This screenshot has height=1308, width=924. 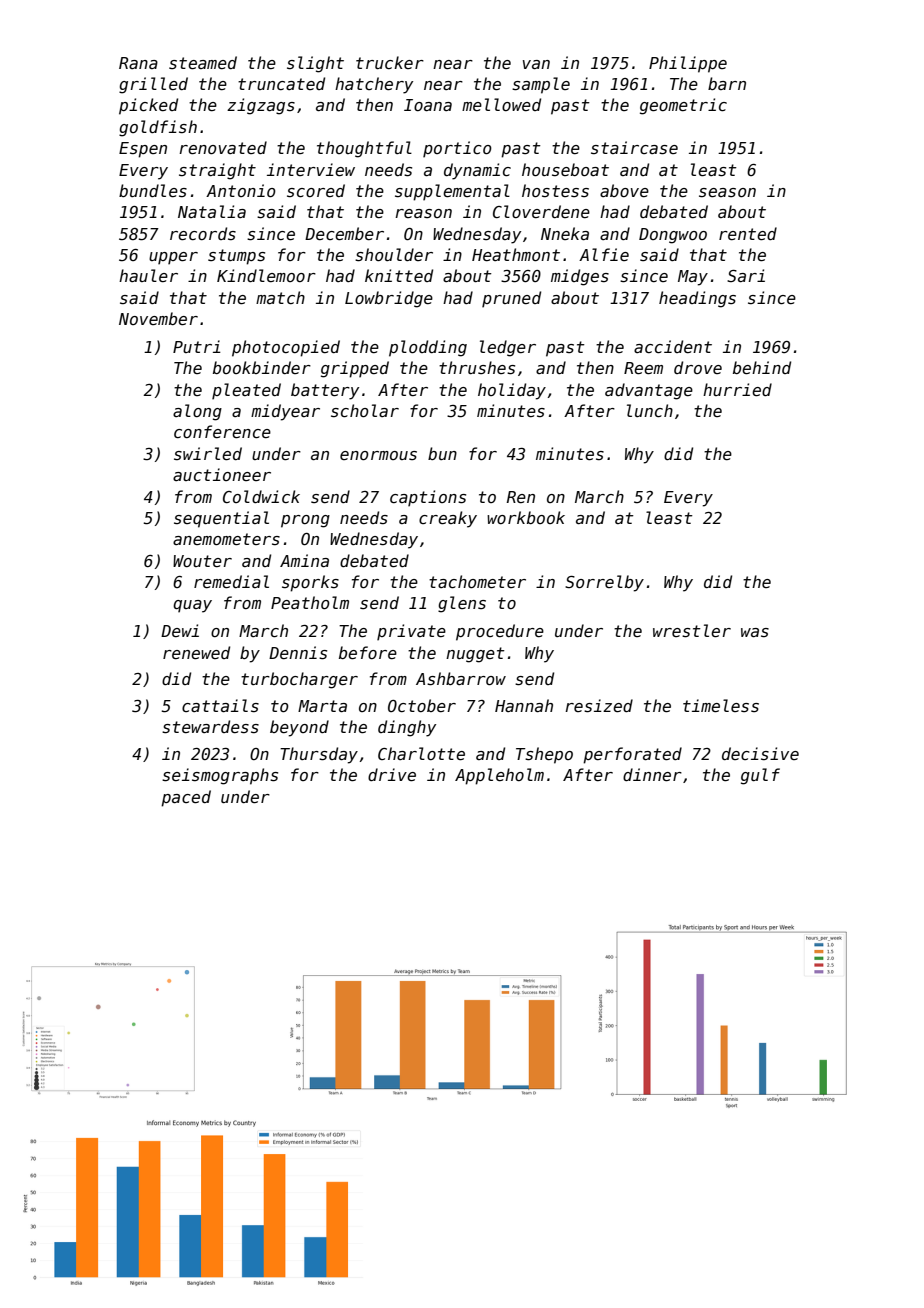 What do you see at coordinates (541, 85) in the screenshot?
I see `sample` at bounding box center [541, 85].
